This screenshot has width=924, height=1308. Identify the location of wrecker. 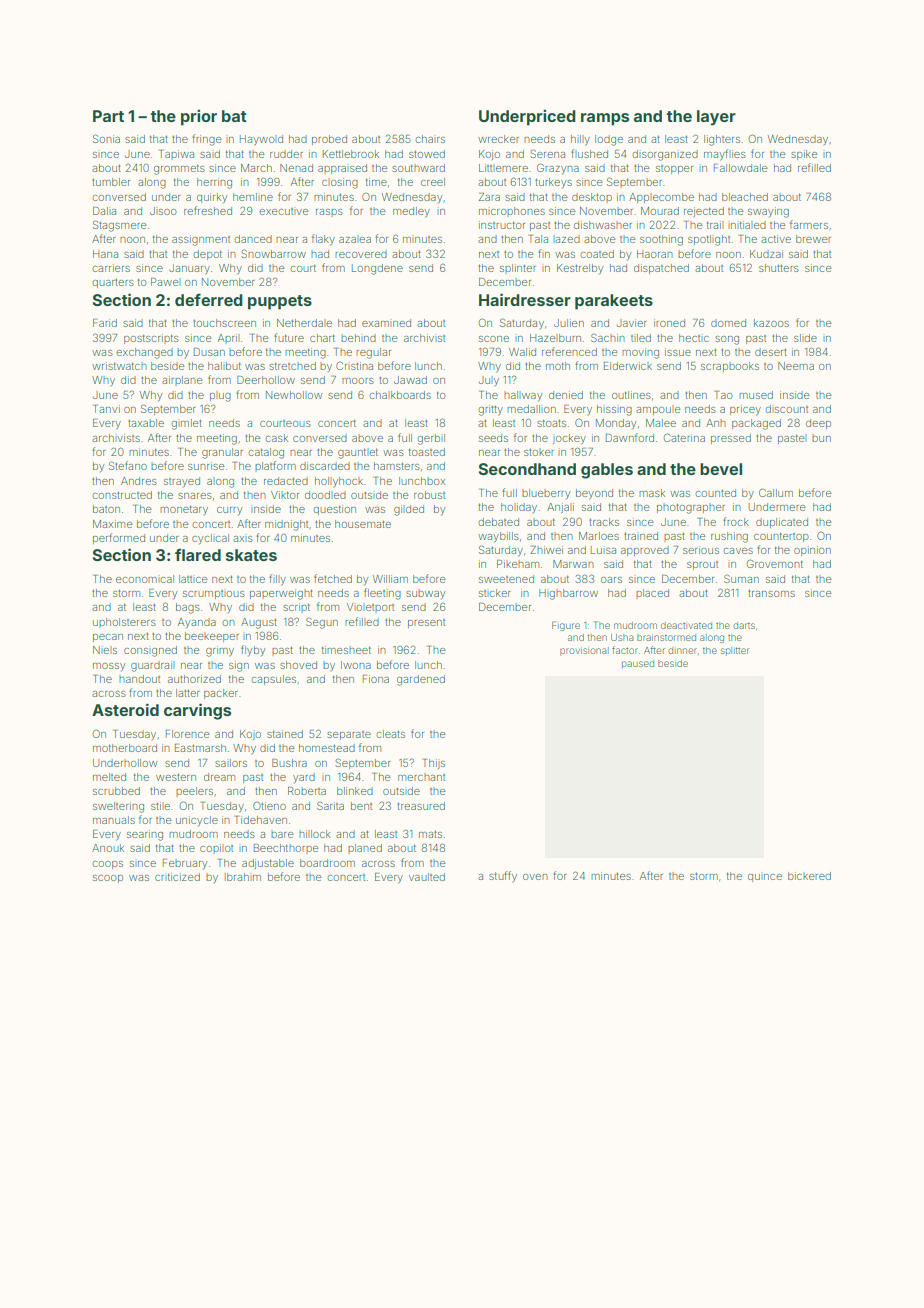
(498, 139).
